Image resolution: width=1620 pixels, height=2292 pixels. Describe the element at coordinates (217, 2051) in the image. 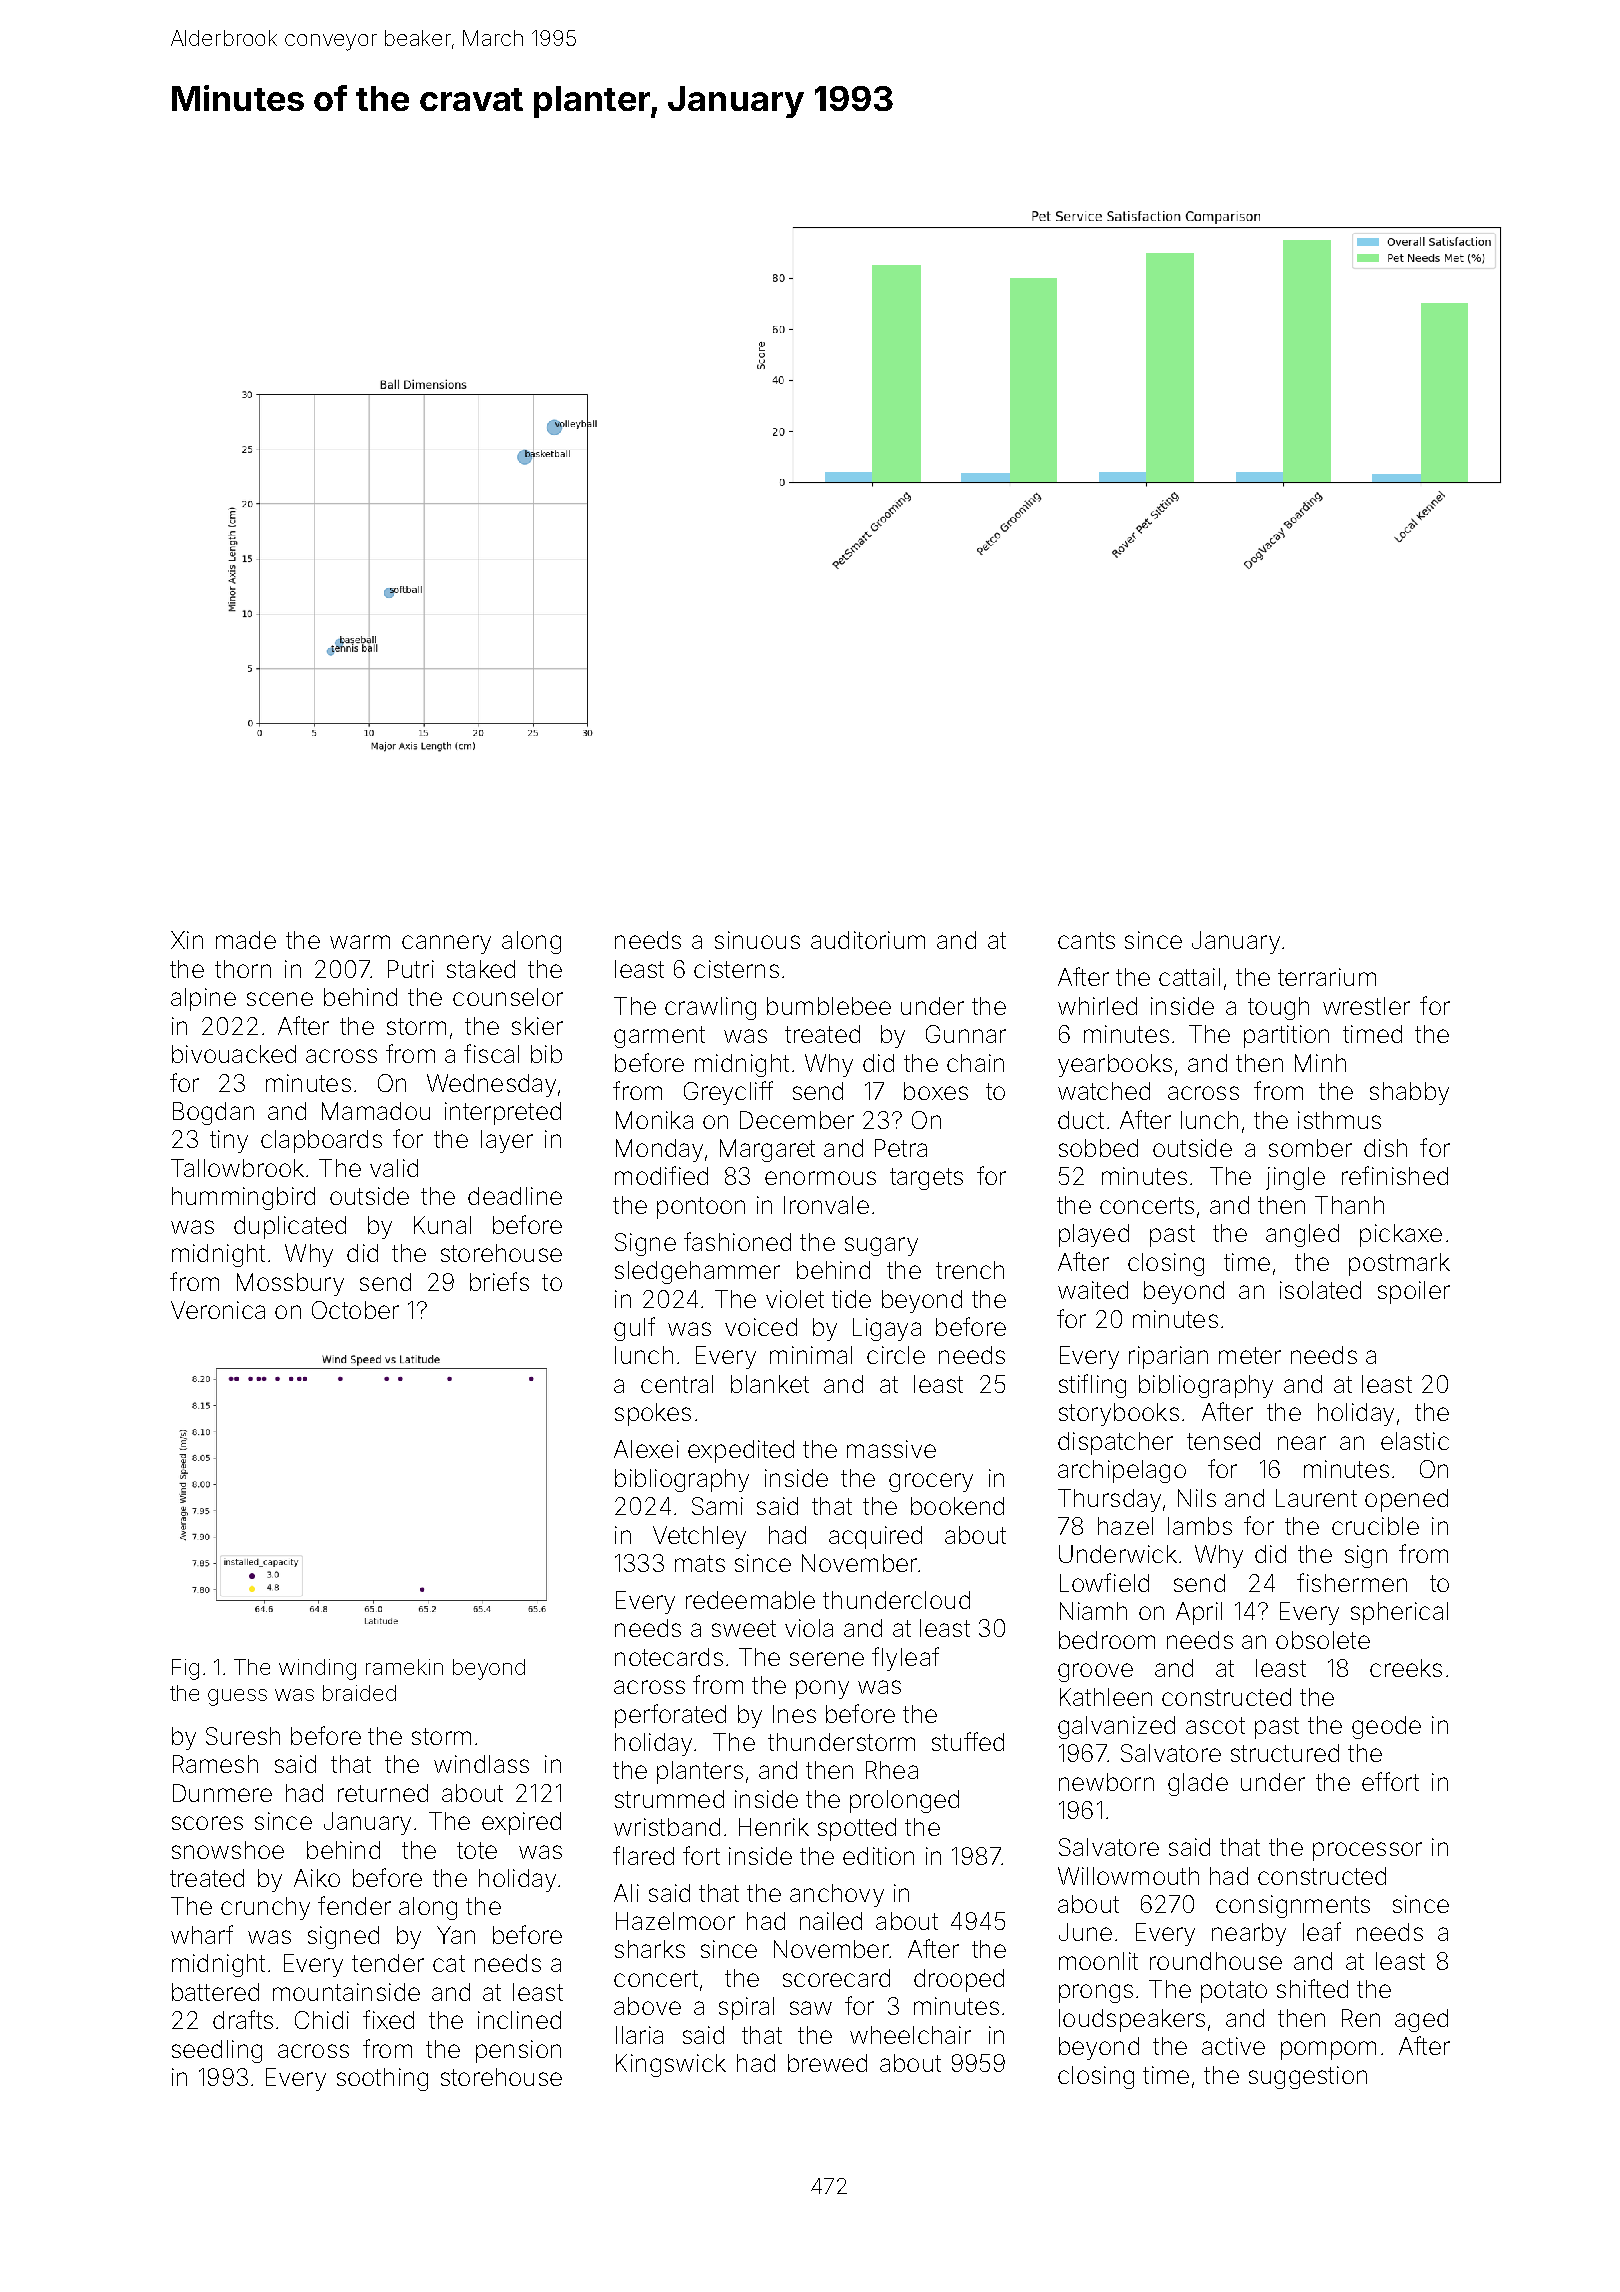

I see `seedling` at that location.
